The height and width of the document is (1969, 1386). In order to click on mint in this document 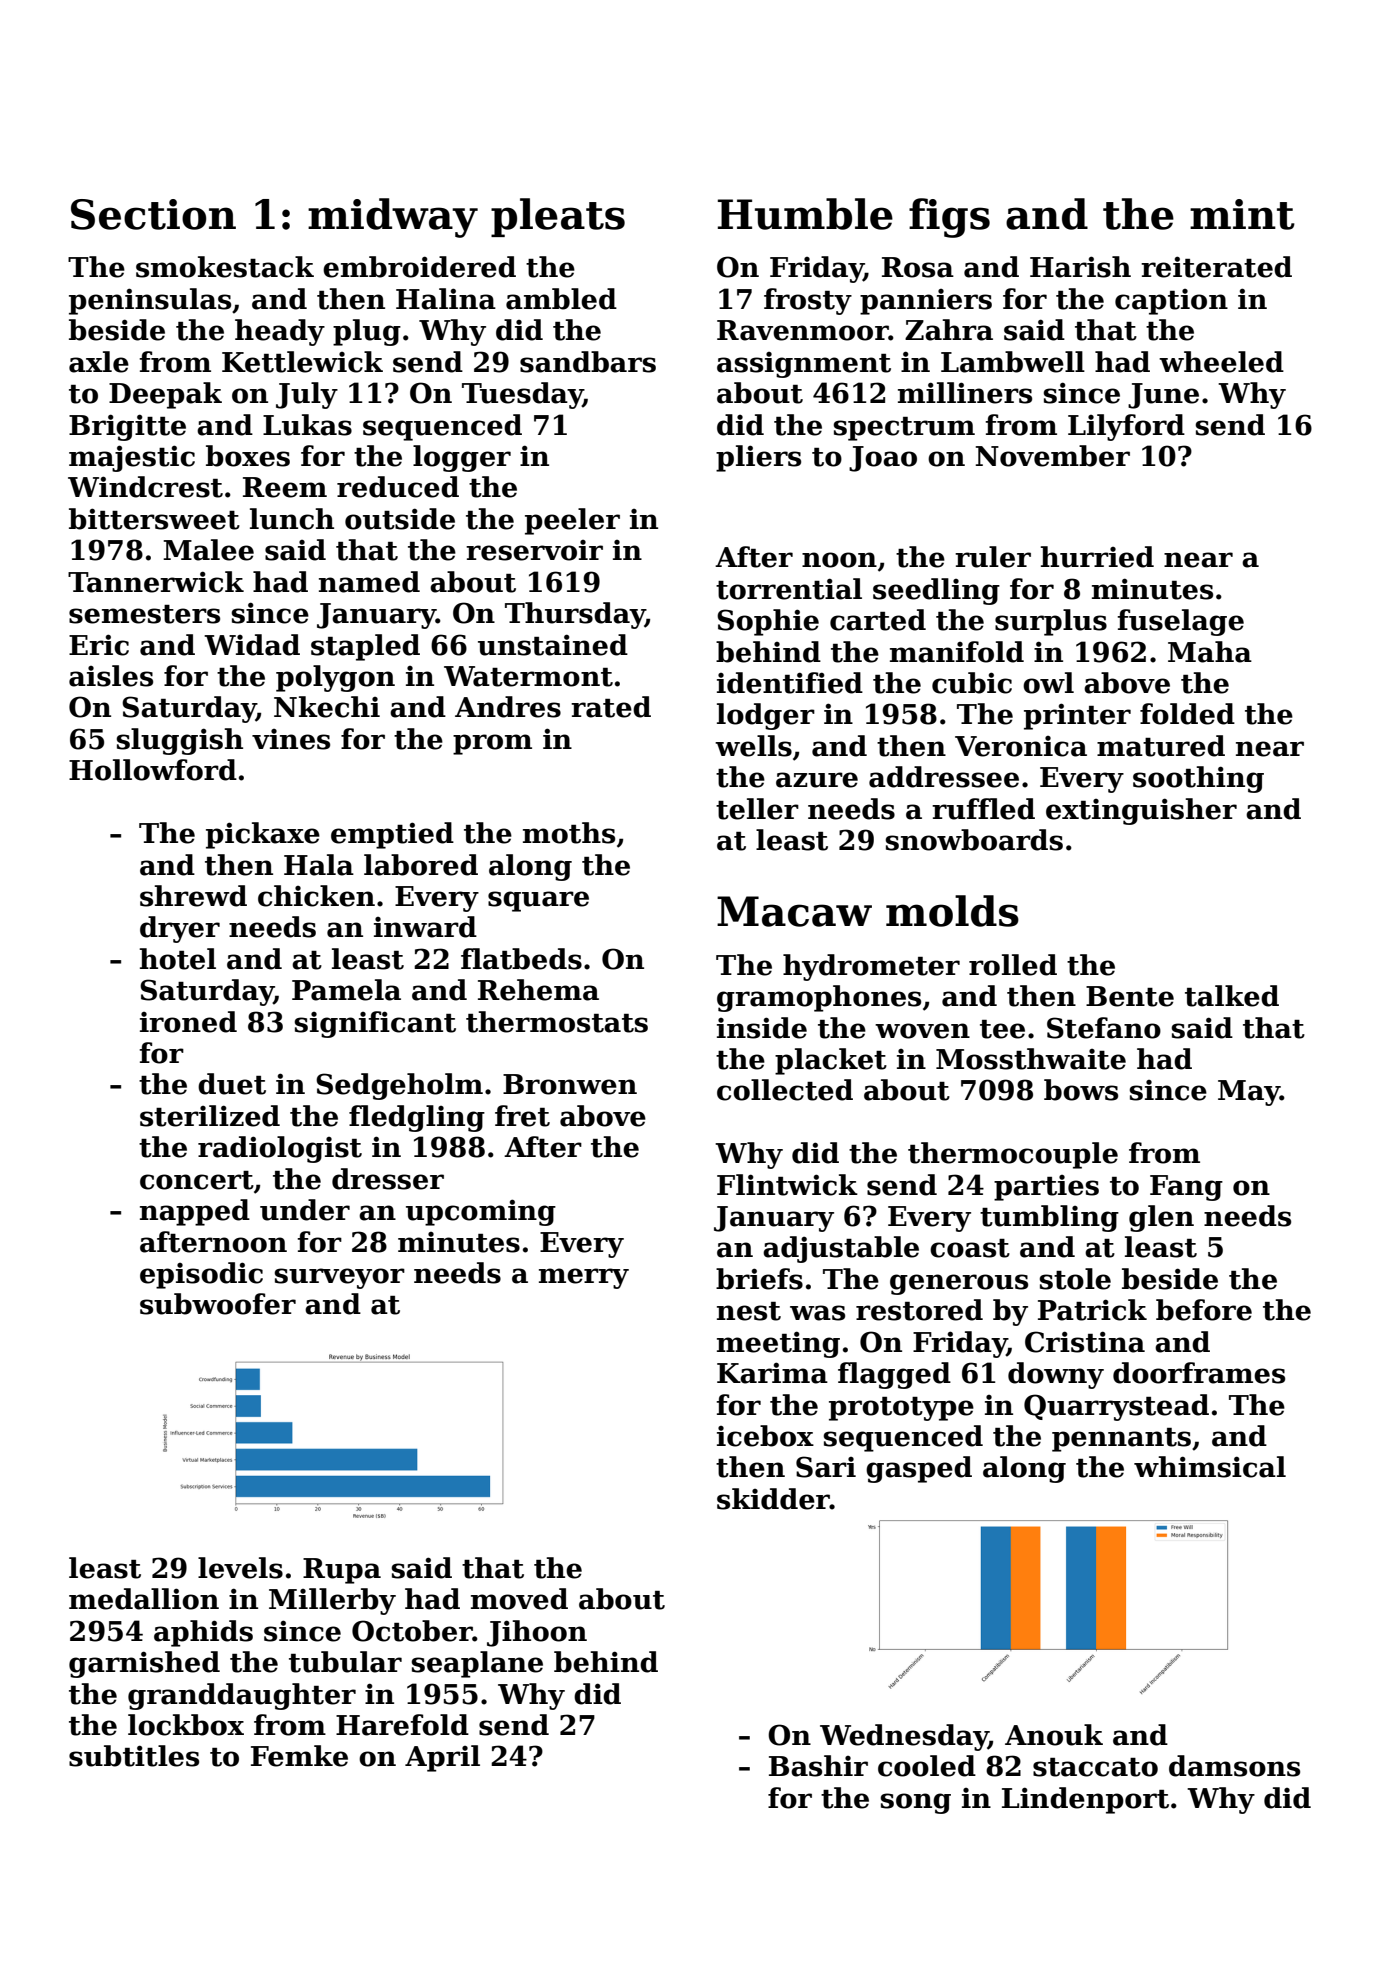, I will do `click(1242, 214)`.
